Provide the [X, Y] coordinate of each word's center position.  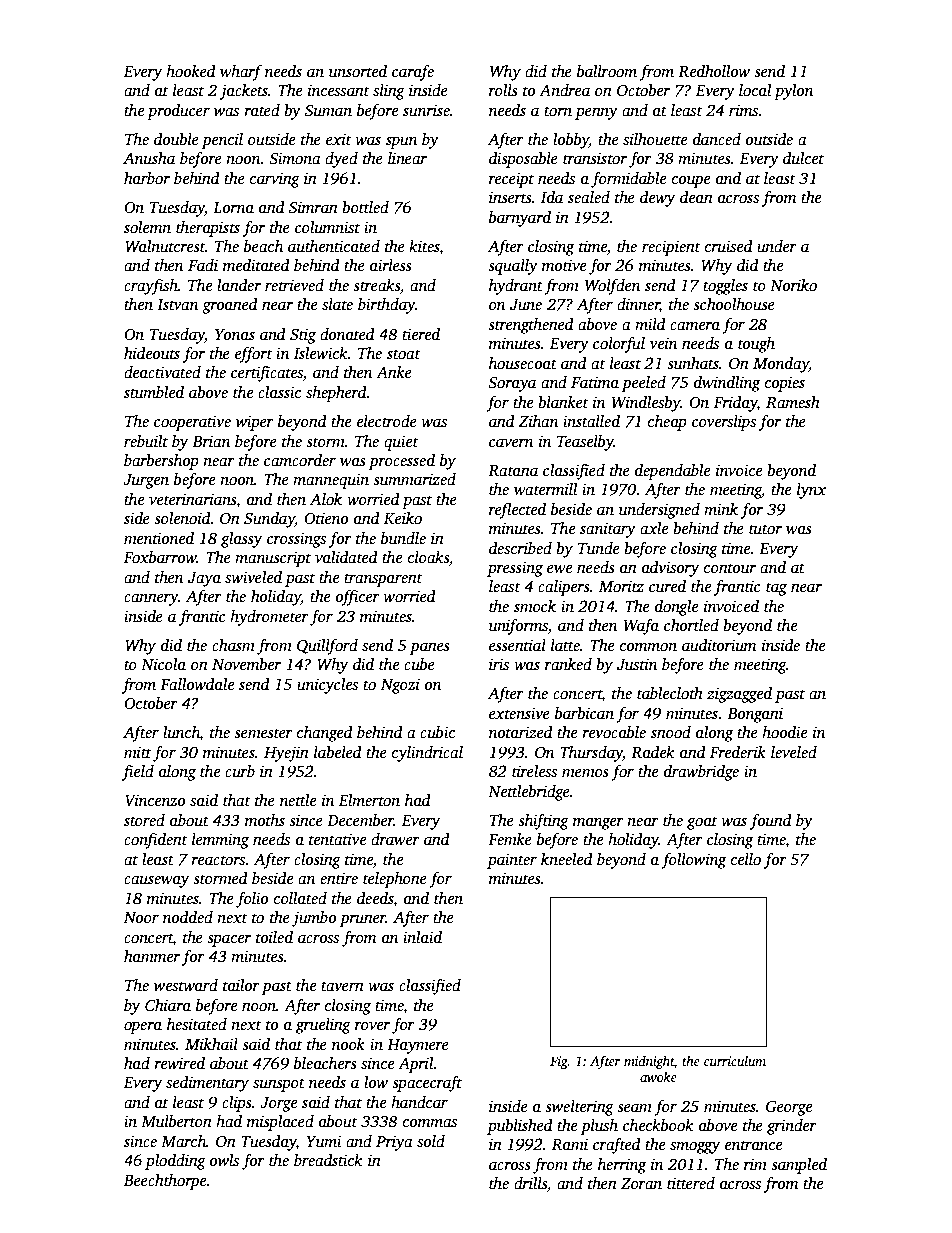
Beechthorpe [165, 1182]
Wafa [641, 627]
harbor [147, 178]
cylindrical [427, 754]
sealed [589, 197]
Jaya [204, 579]
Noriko [793, 285]
